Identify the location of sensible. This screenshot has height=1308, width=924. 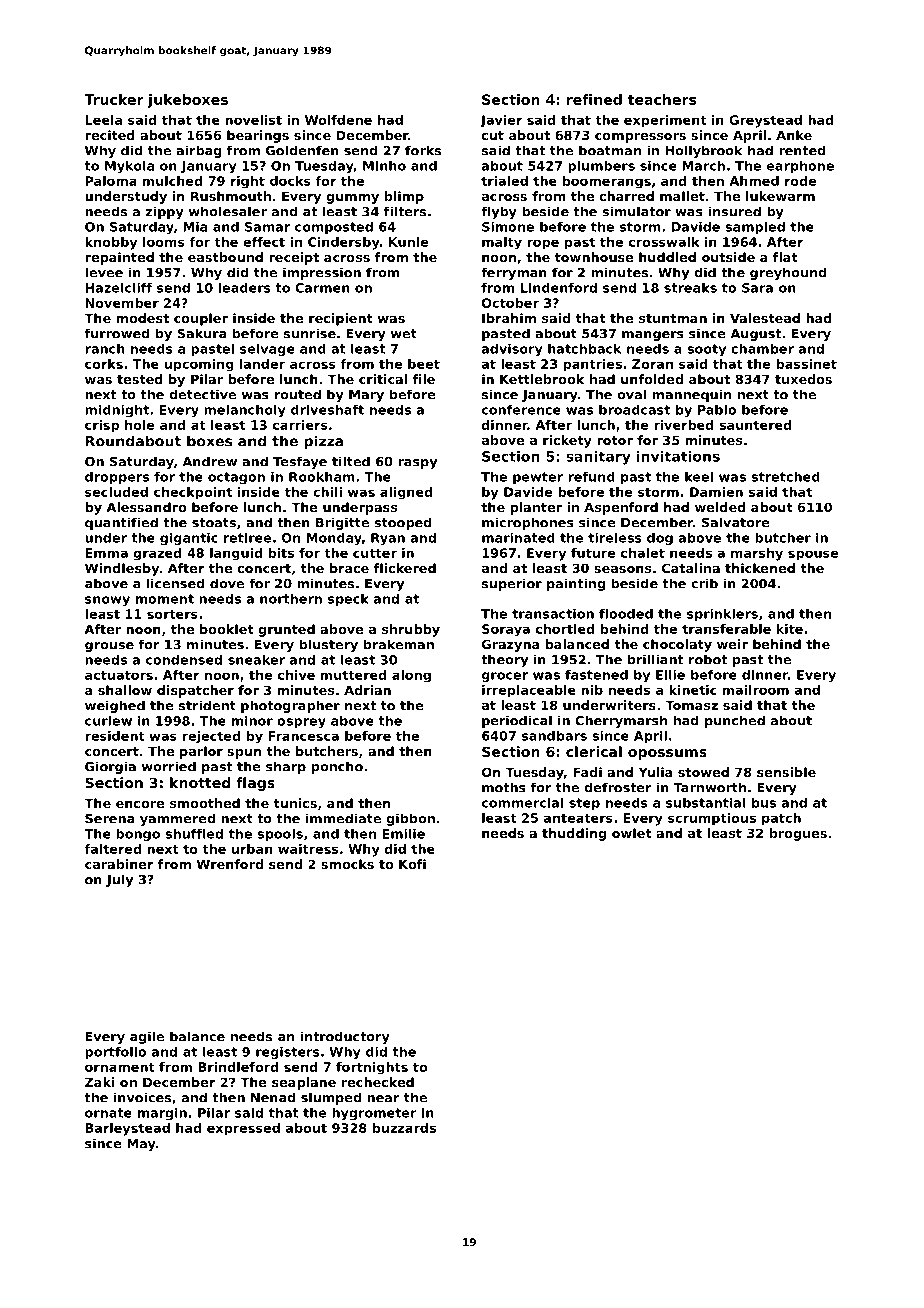
(786, 772).
